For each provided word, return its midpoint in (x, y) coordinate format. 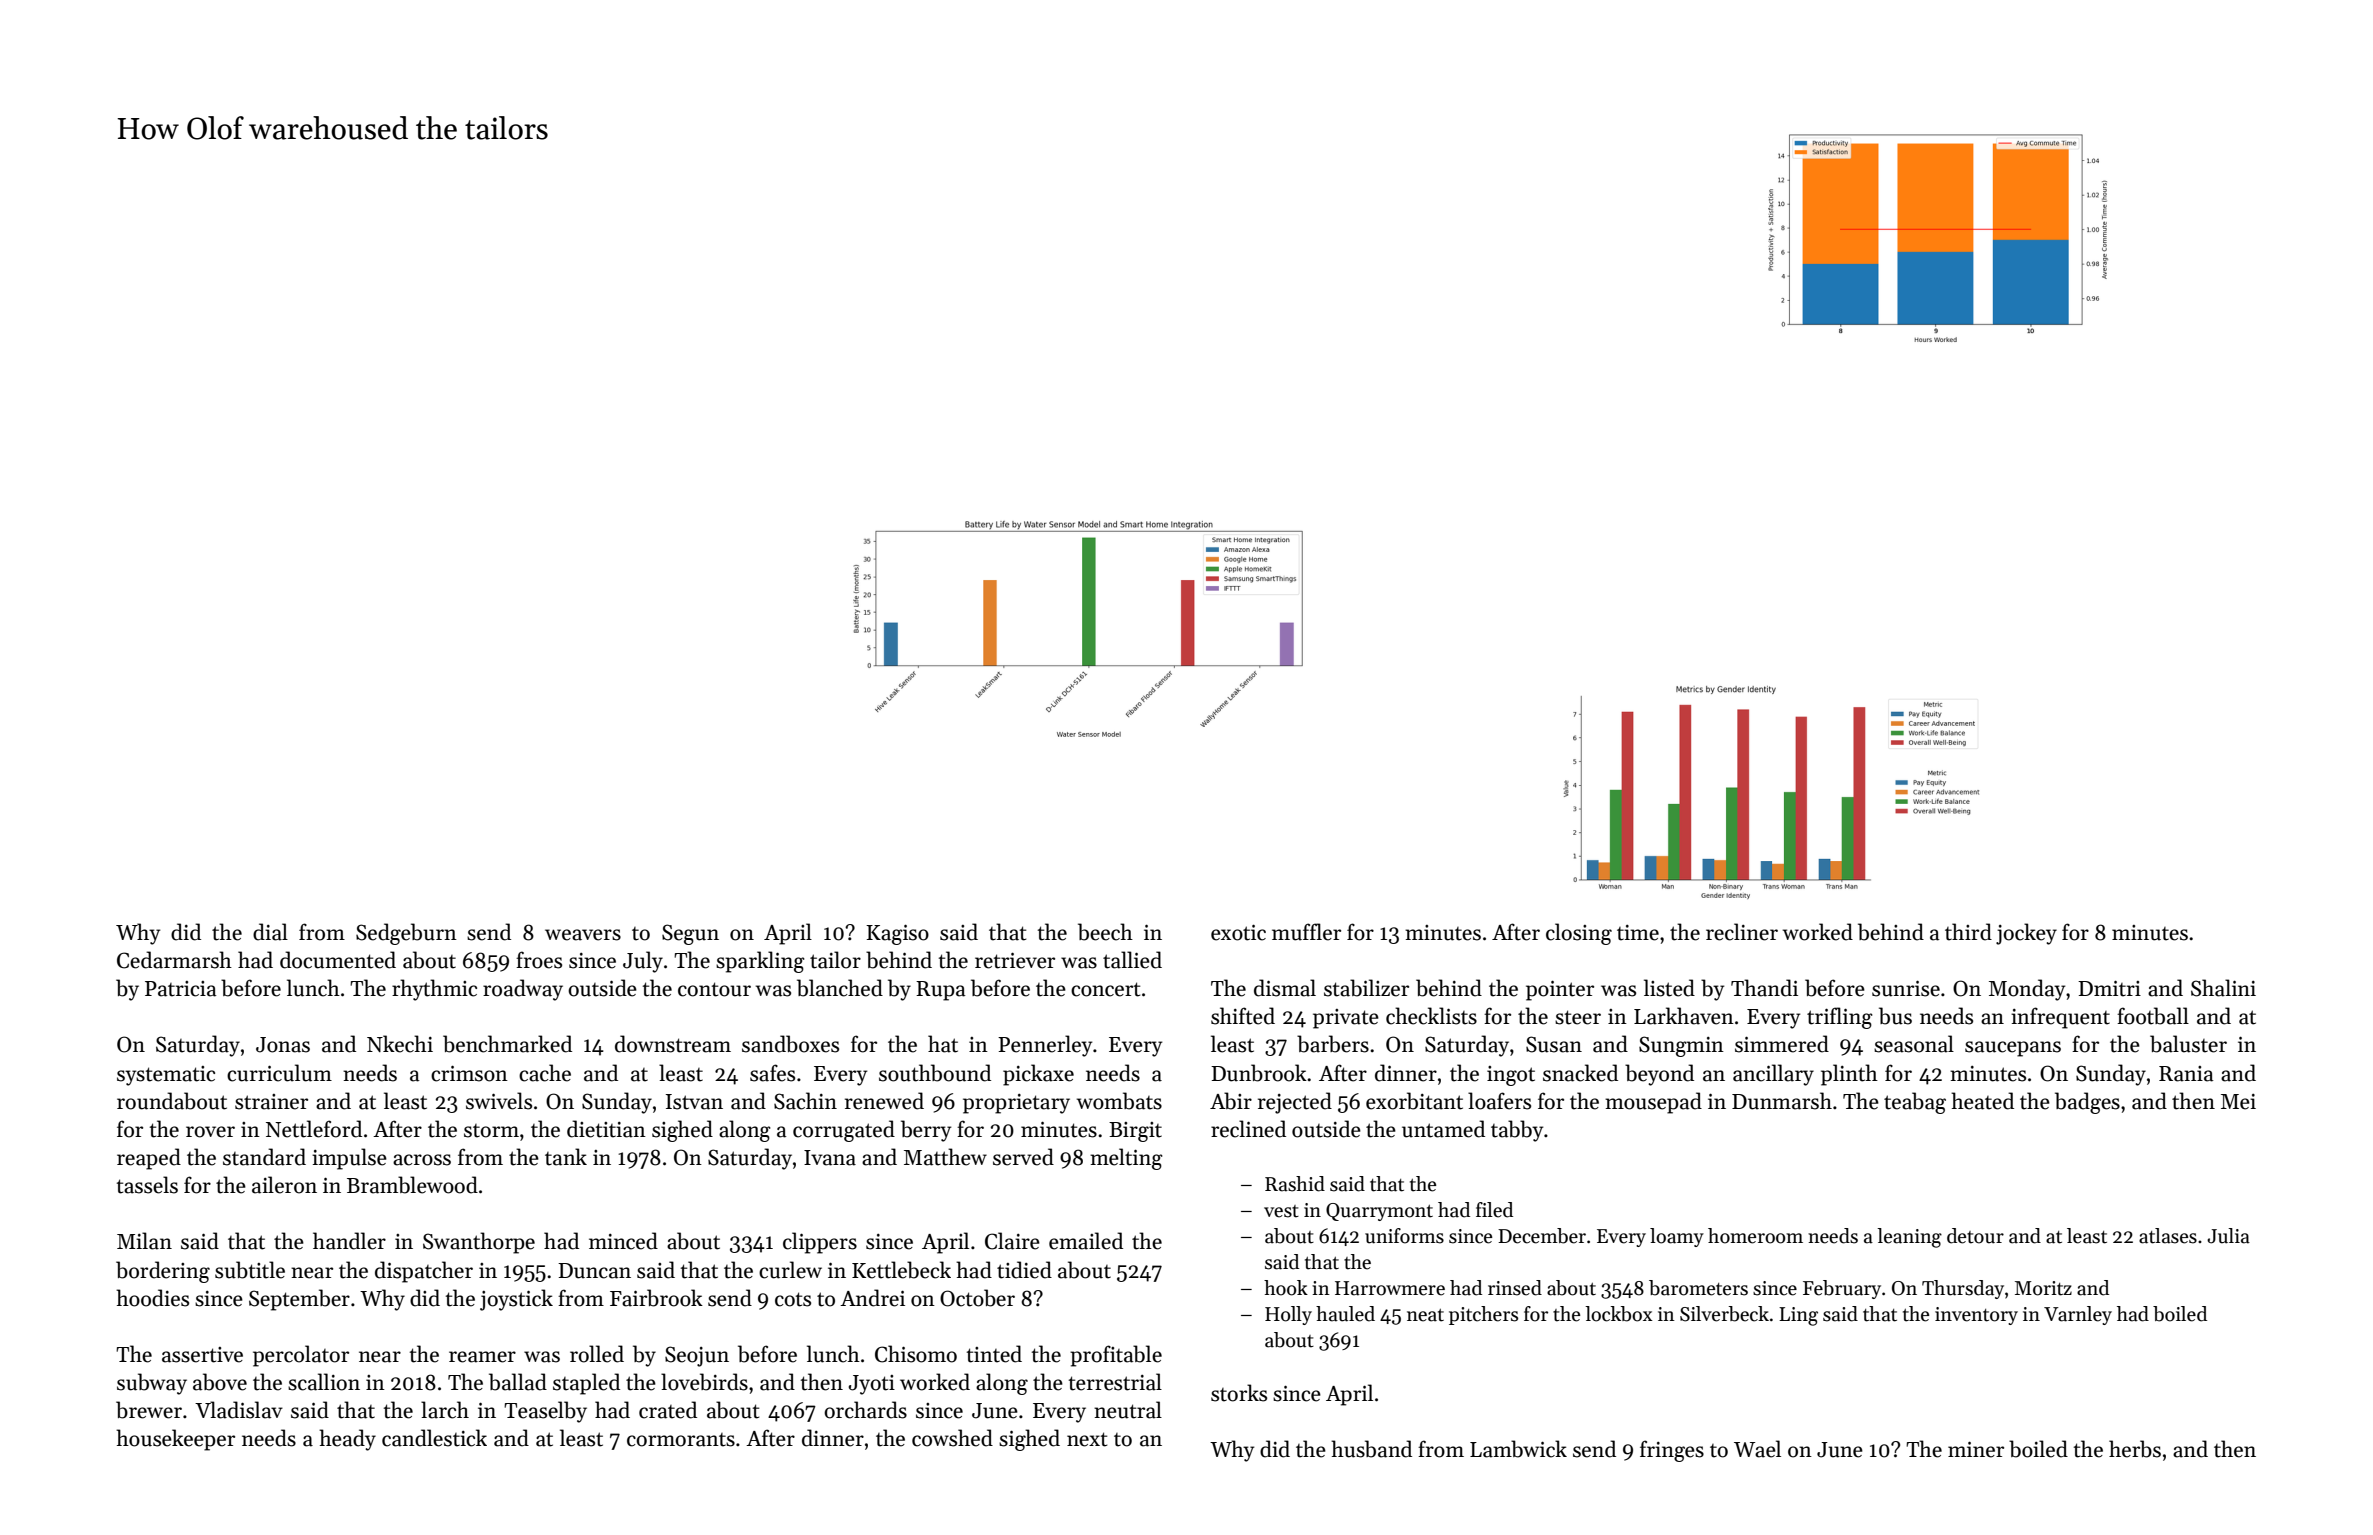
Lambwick (1518, 1449)
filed (1494, 1210)
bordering (163, 1272)
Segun (690, 934)
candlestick (434, 1438)
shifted (1243, 1016)
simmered (1782, 1044)
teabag (1915, 1103)
